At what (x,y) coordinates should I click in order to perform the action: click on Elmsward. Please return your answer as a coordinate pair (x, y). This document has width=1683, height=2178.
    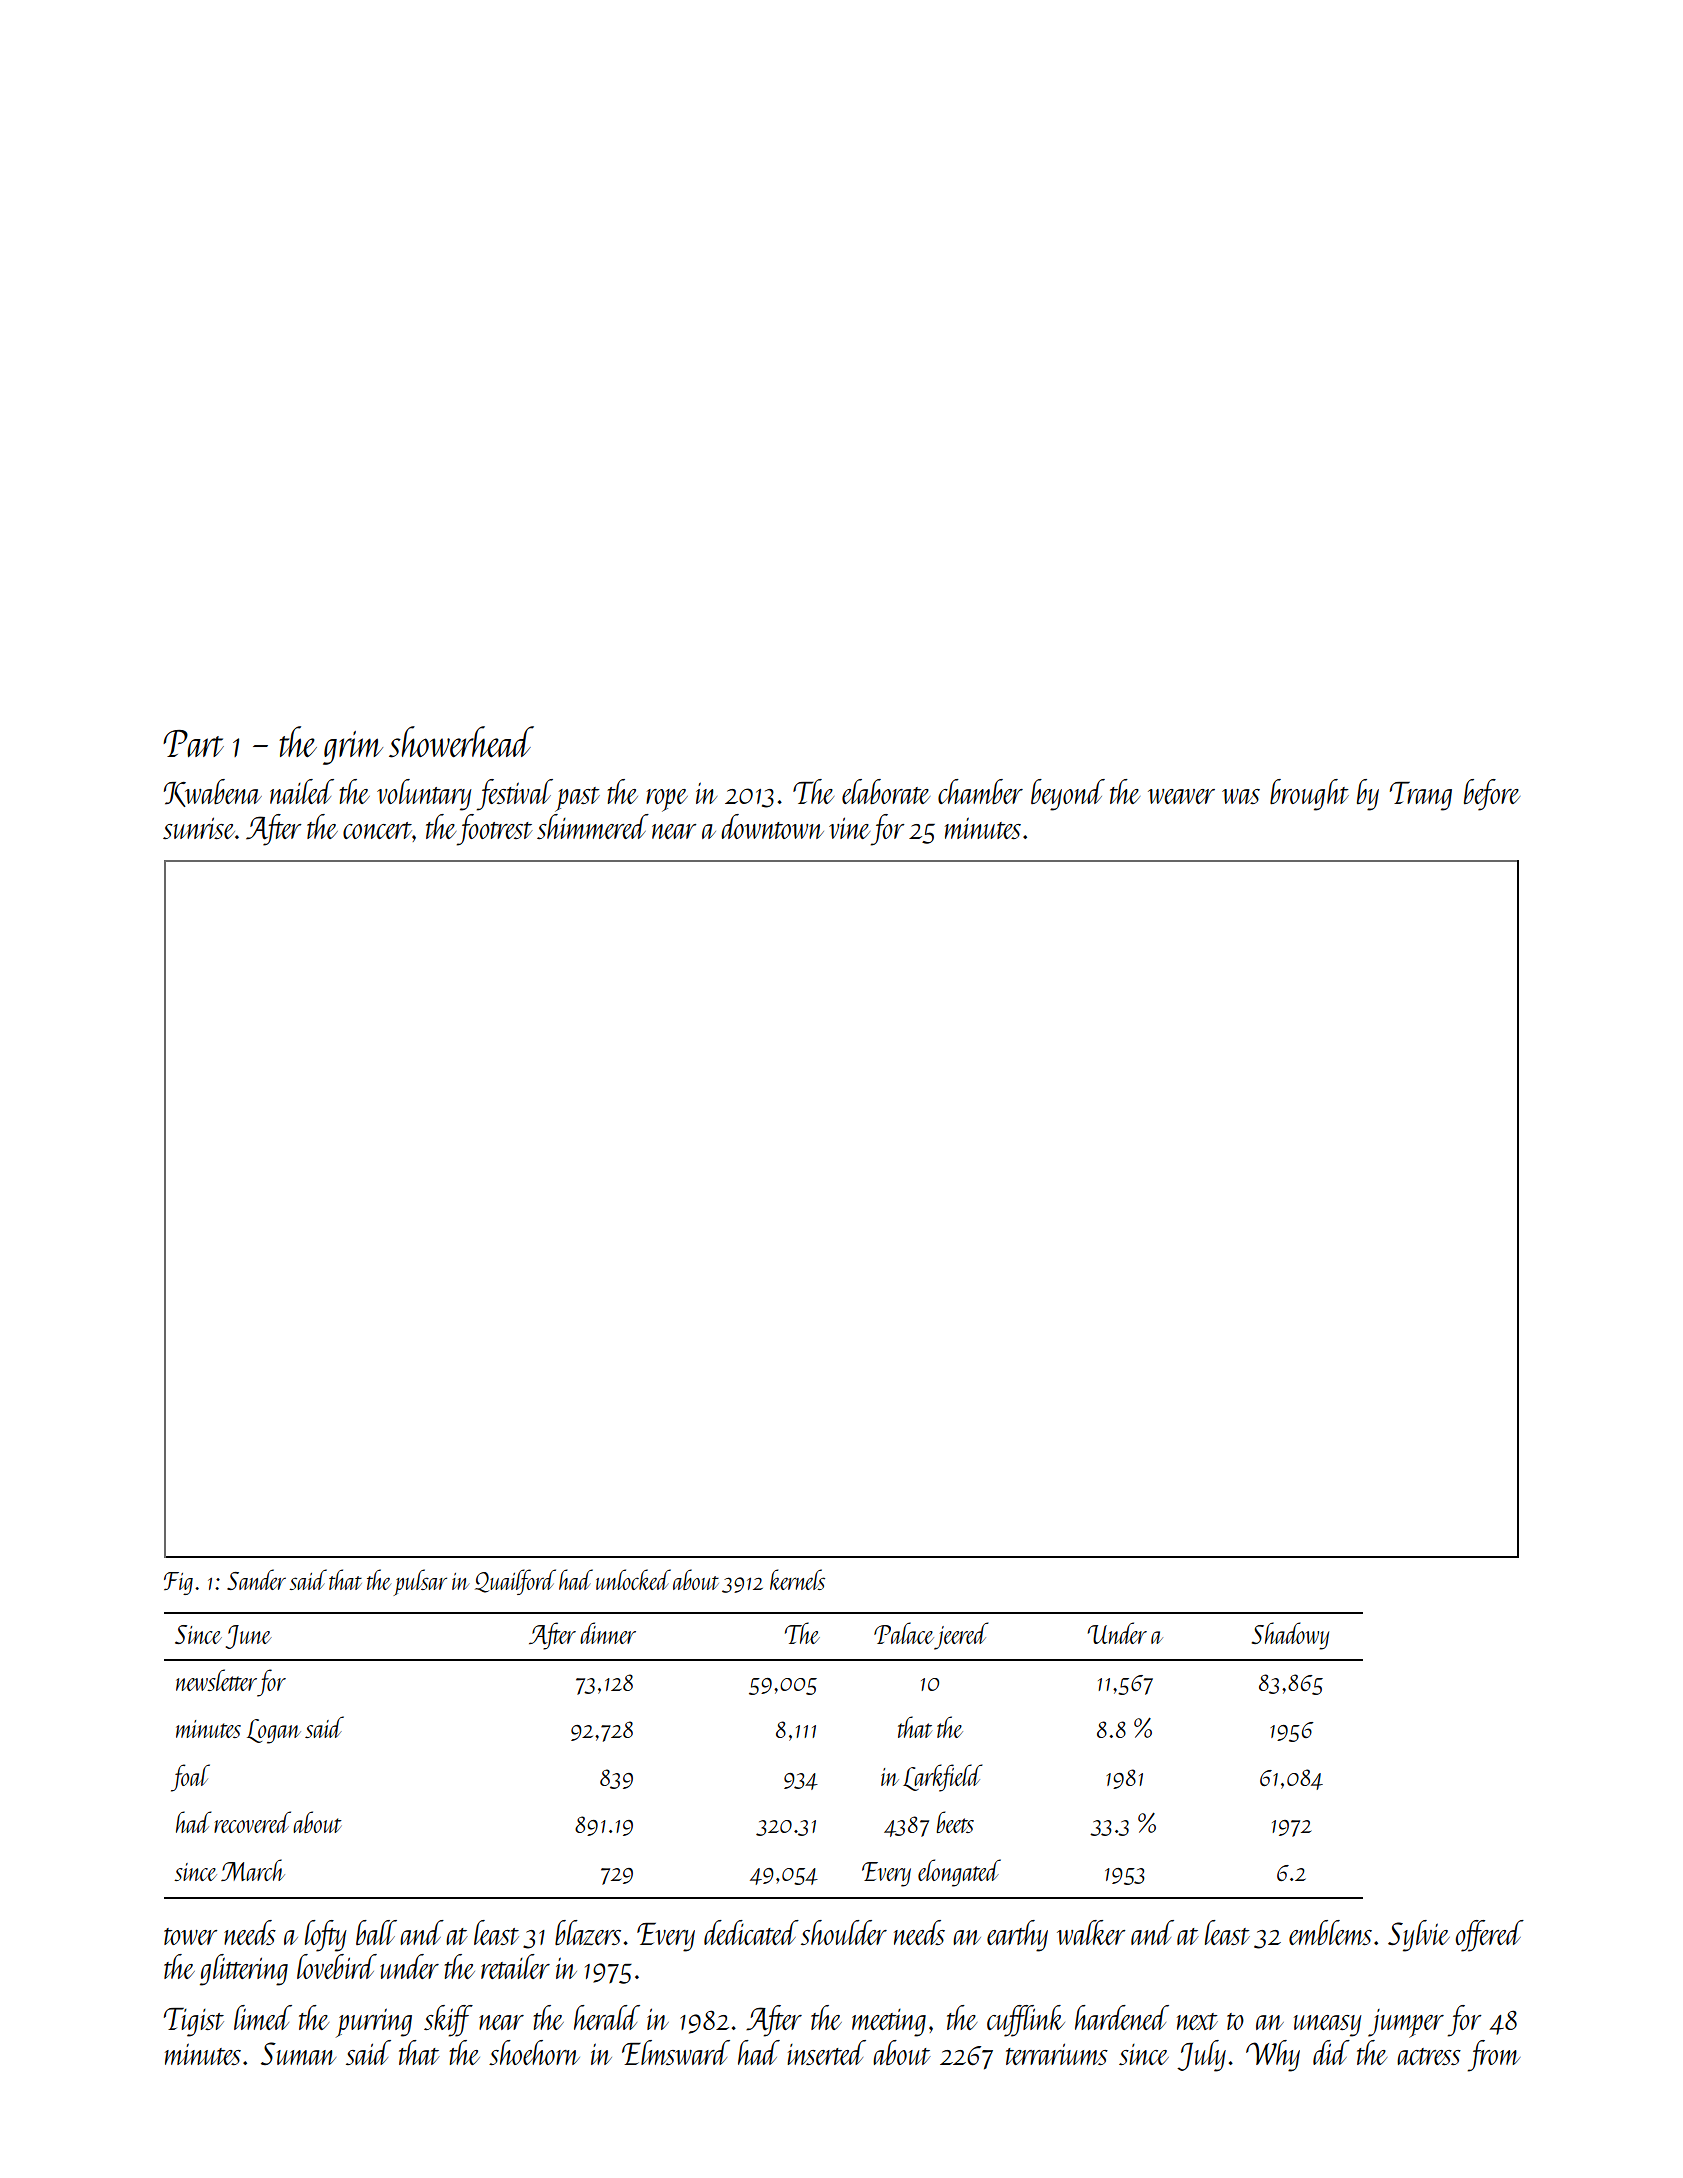
    Looking at the image, I should click on (676, 2052).
